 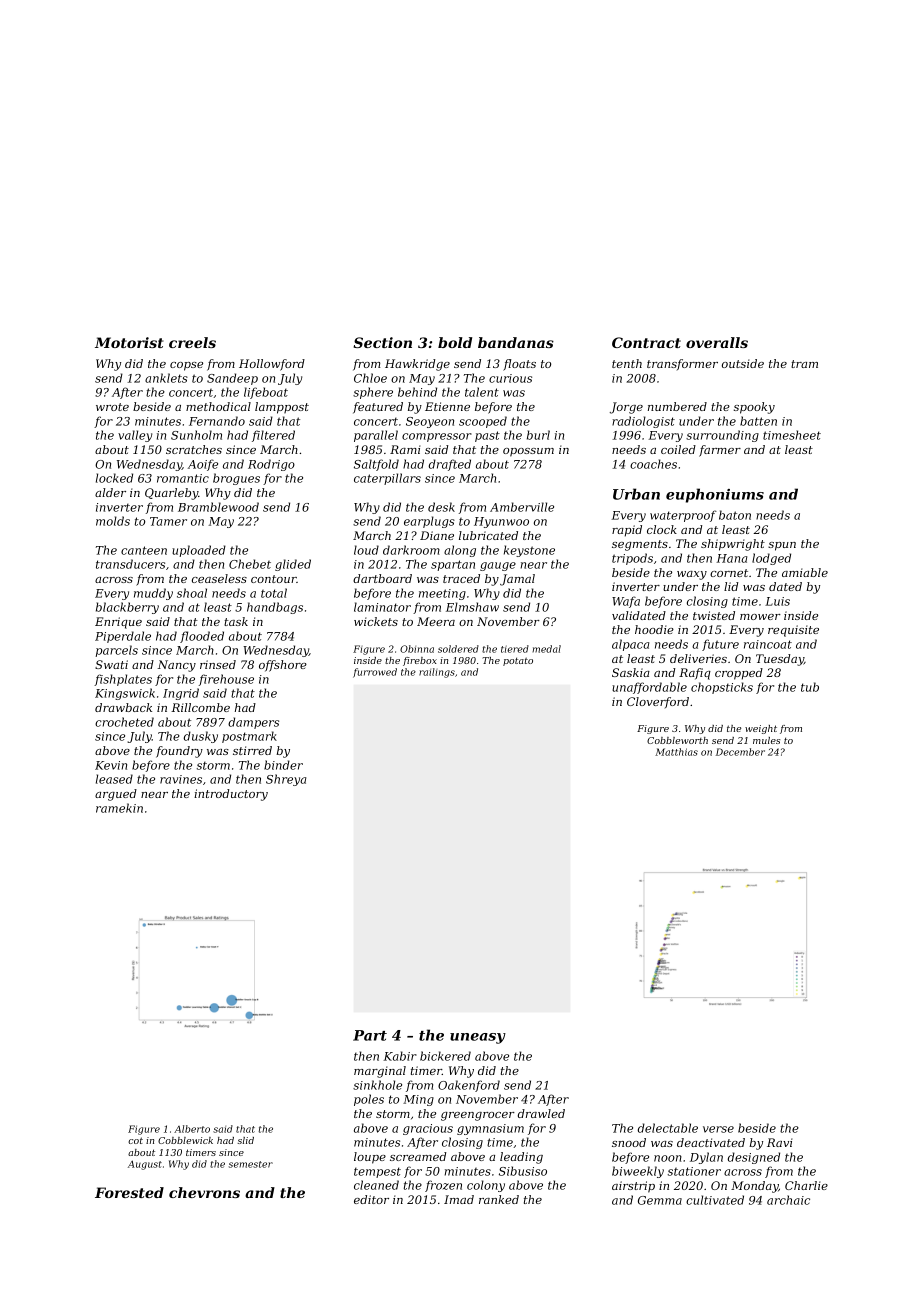 I want to click on uneasy, so click(x=478, y=1038).
